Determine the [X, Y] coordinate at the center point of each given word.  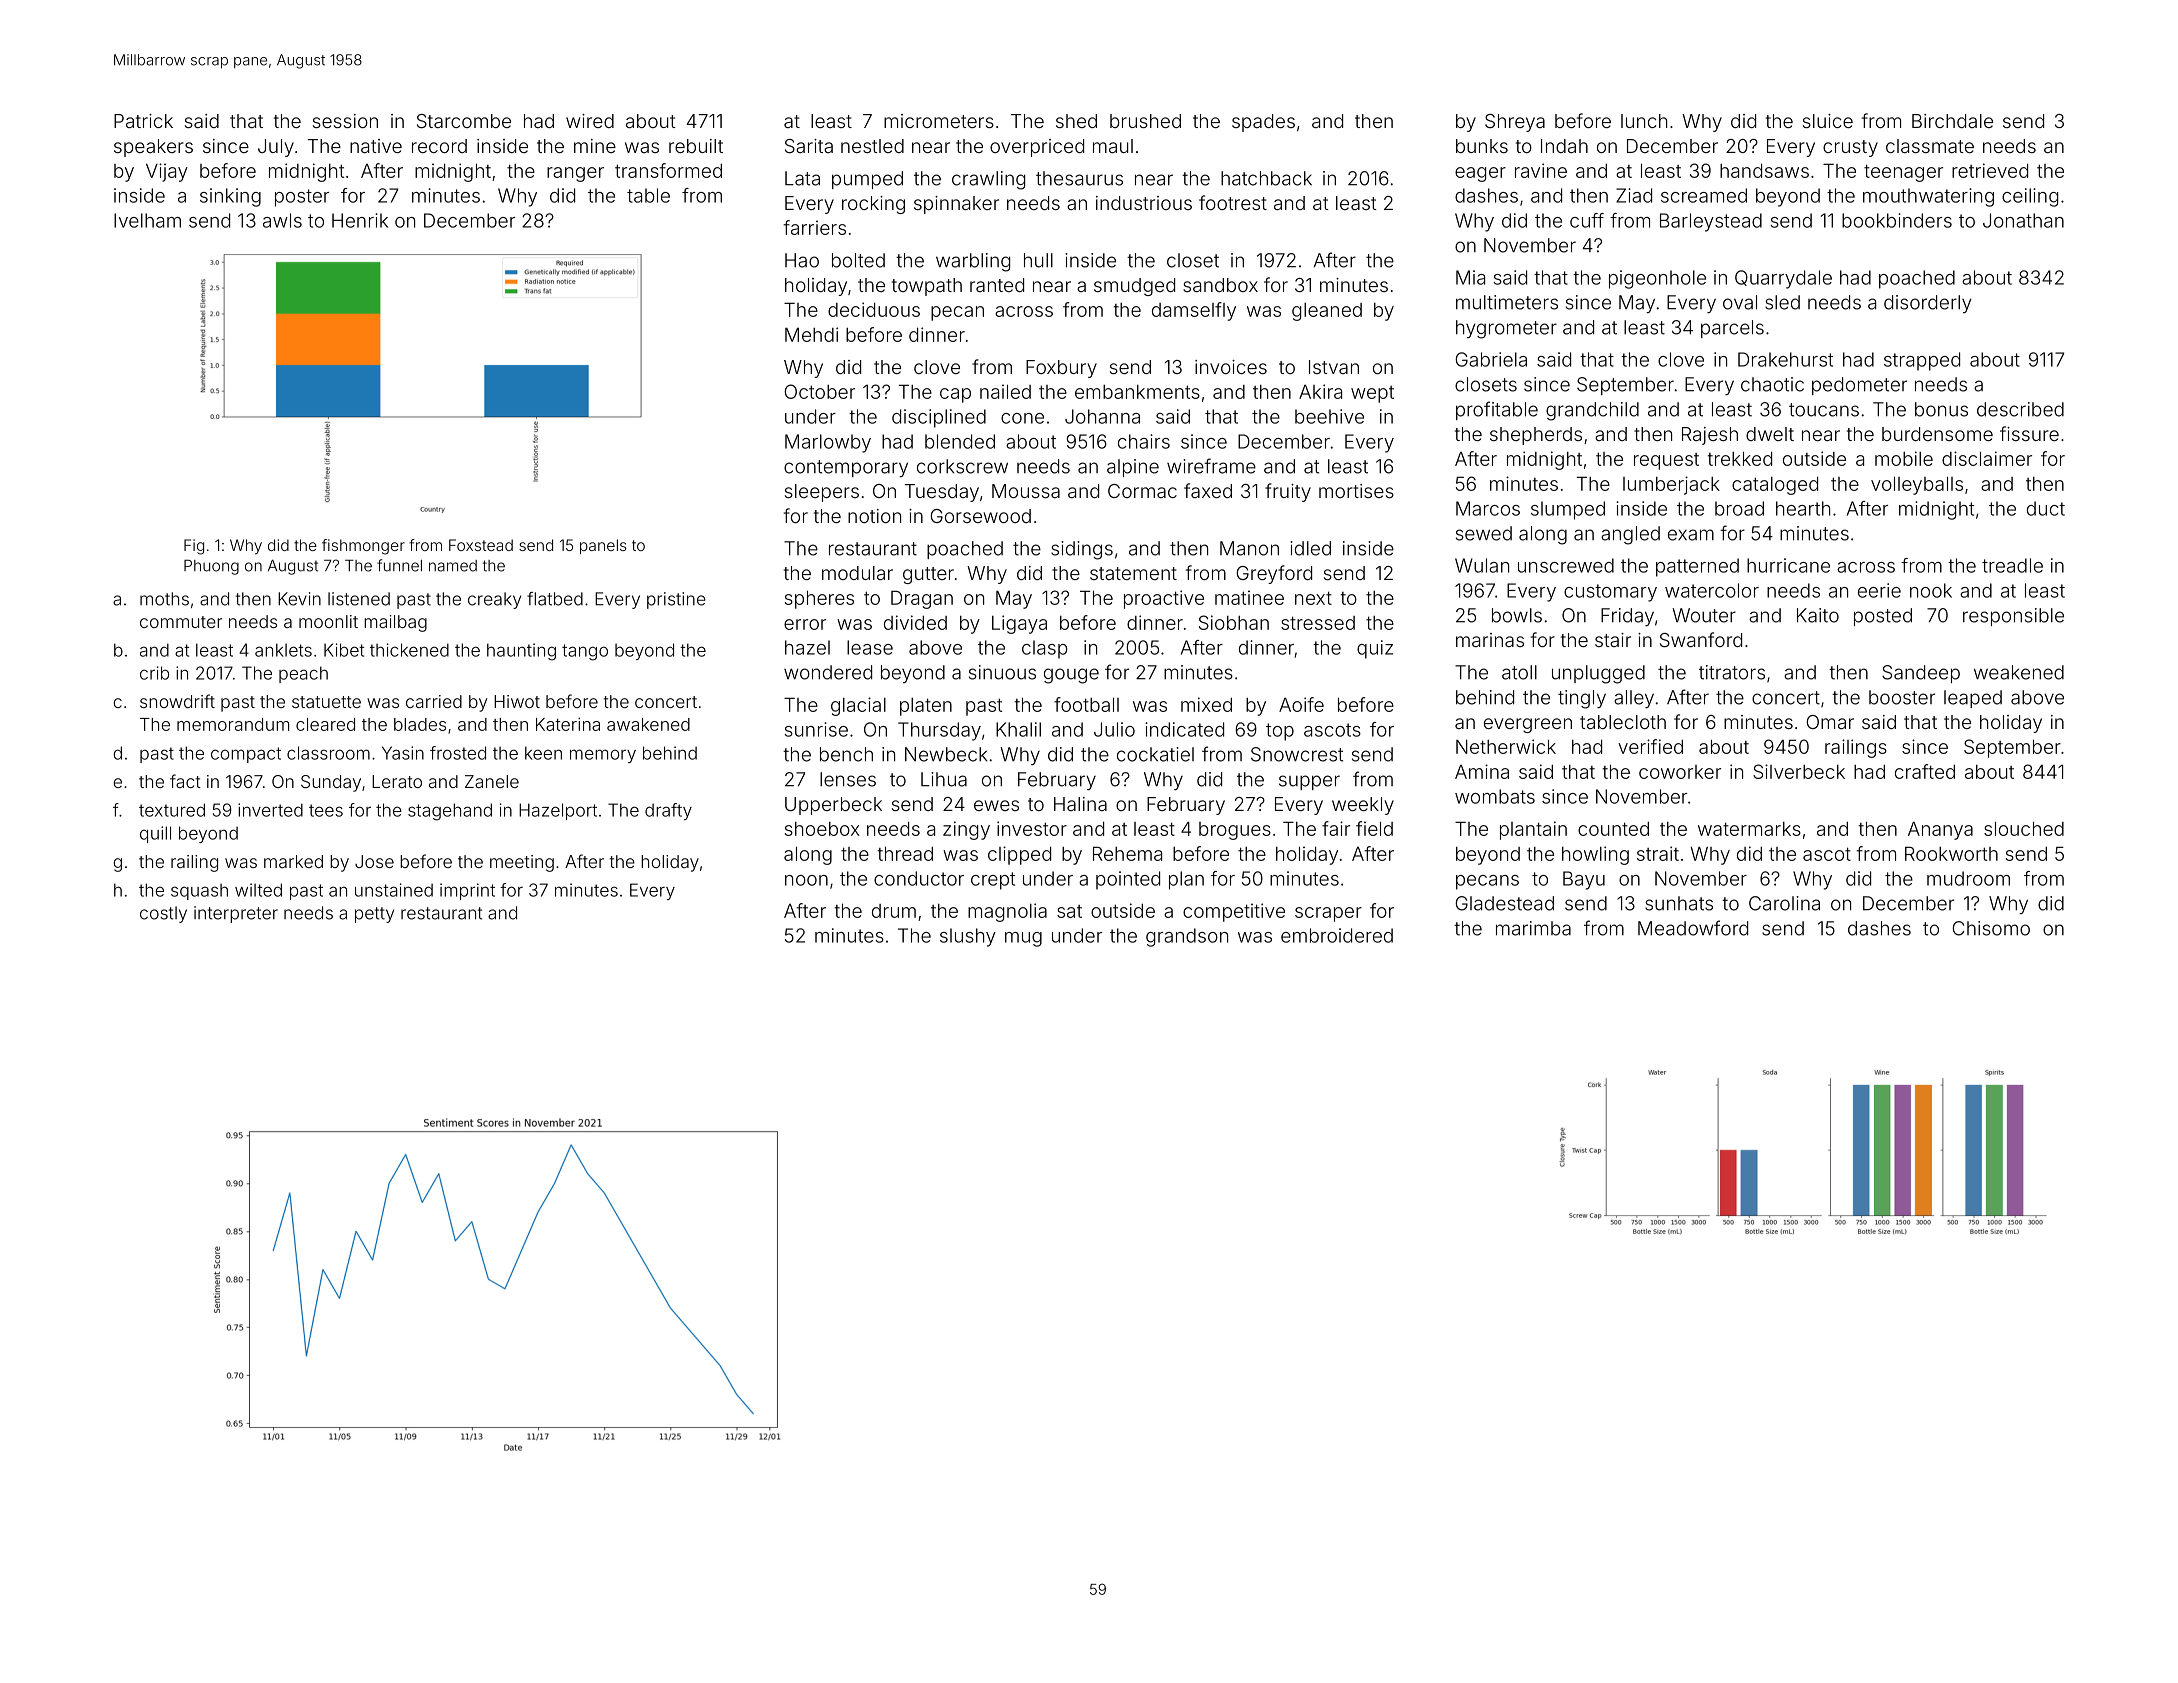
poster [302, 198]
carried [434, 701]
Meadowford [1693, 928]
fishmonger [363, 547]
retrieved [1990, 170]
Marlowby [828, 443]
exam [1691, 535]
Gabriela [1491, 359]
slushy [968, 937]
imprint [467, 891]
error [805, 624]
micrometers [939, 121]
